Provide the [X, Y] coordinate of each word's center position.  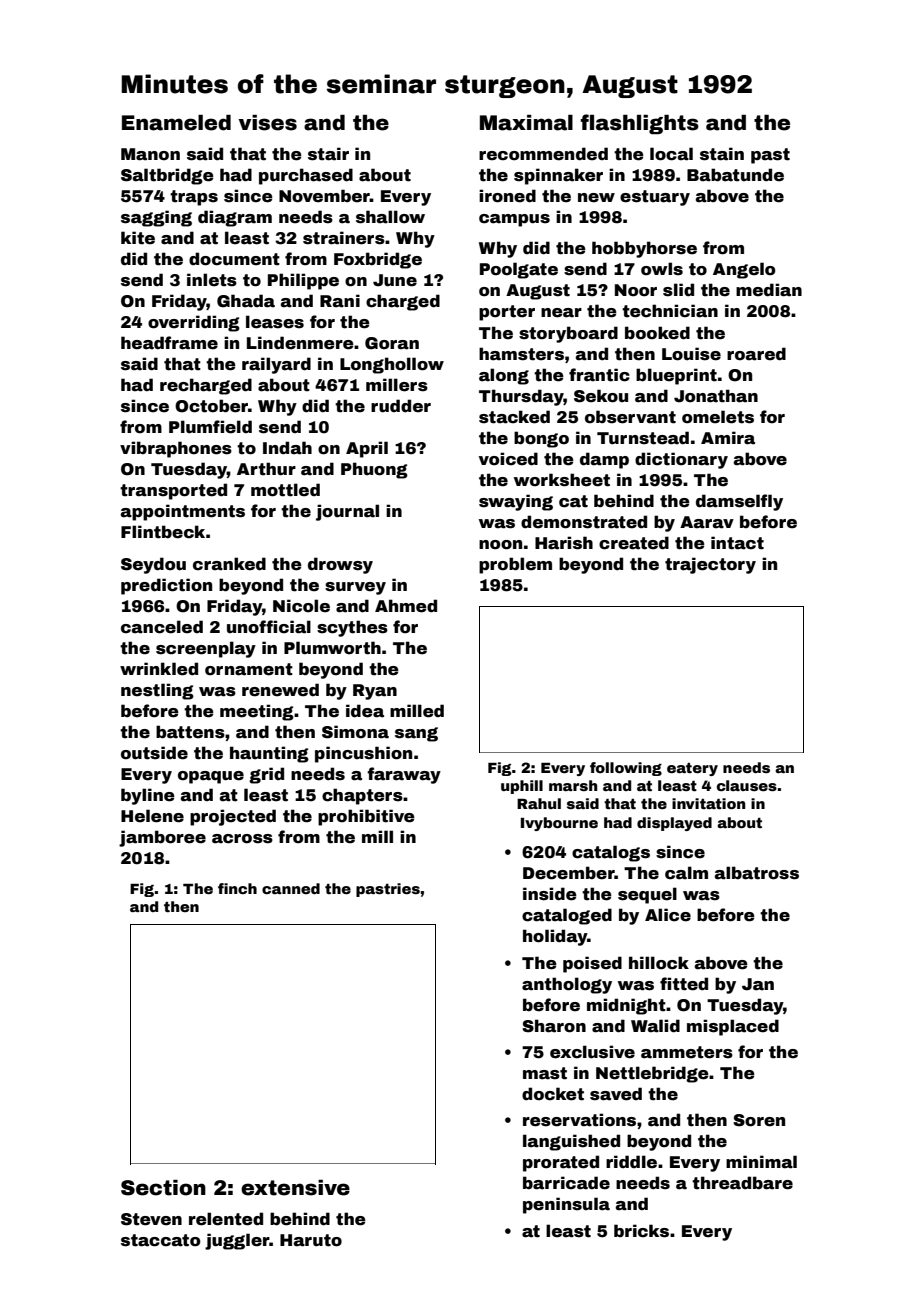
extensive [295, 1188]
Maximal [526, 123]
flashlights [639, 124]
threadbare [742, 1183]
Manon [150, 154]
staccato [161, 1240]
